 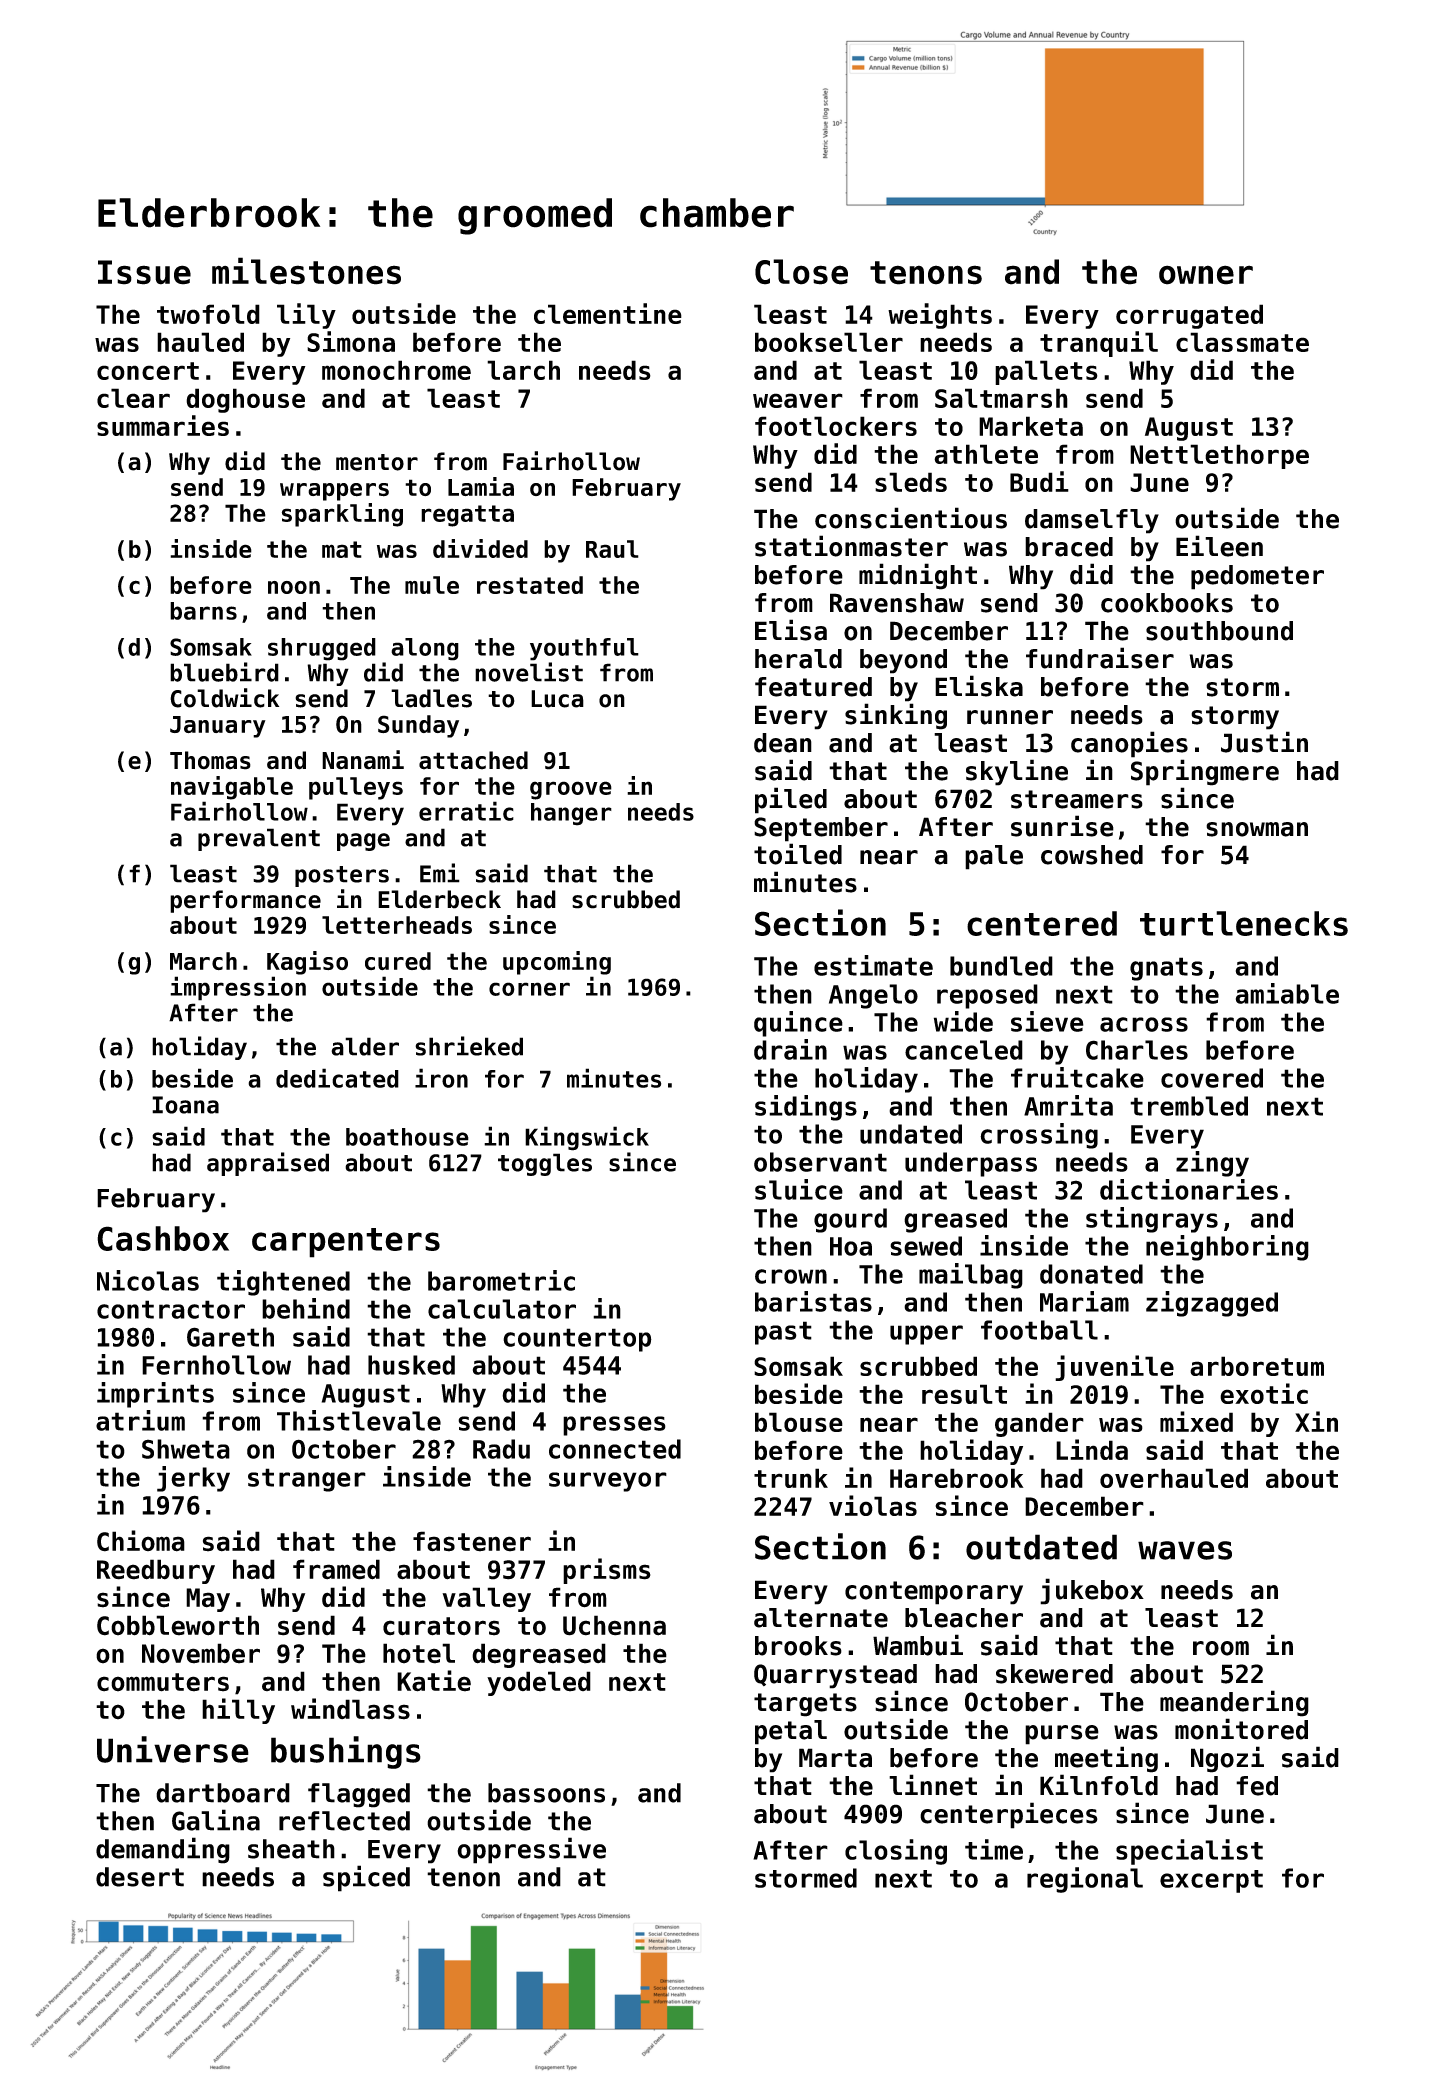 I want to click on prisms, so click(x=607, y=1571).
